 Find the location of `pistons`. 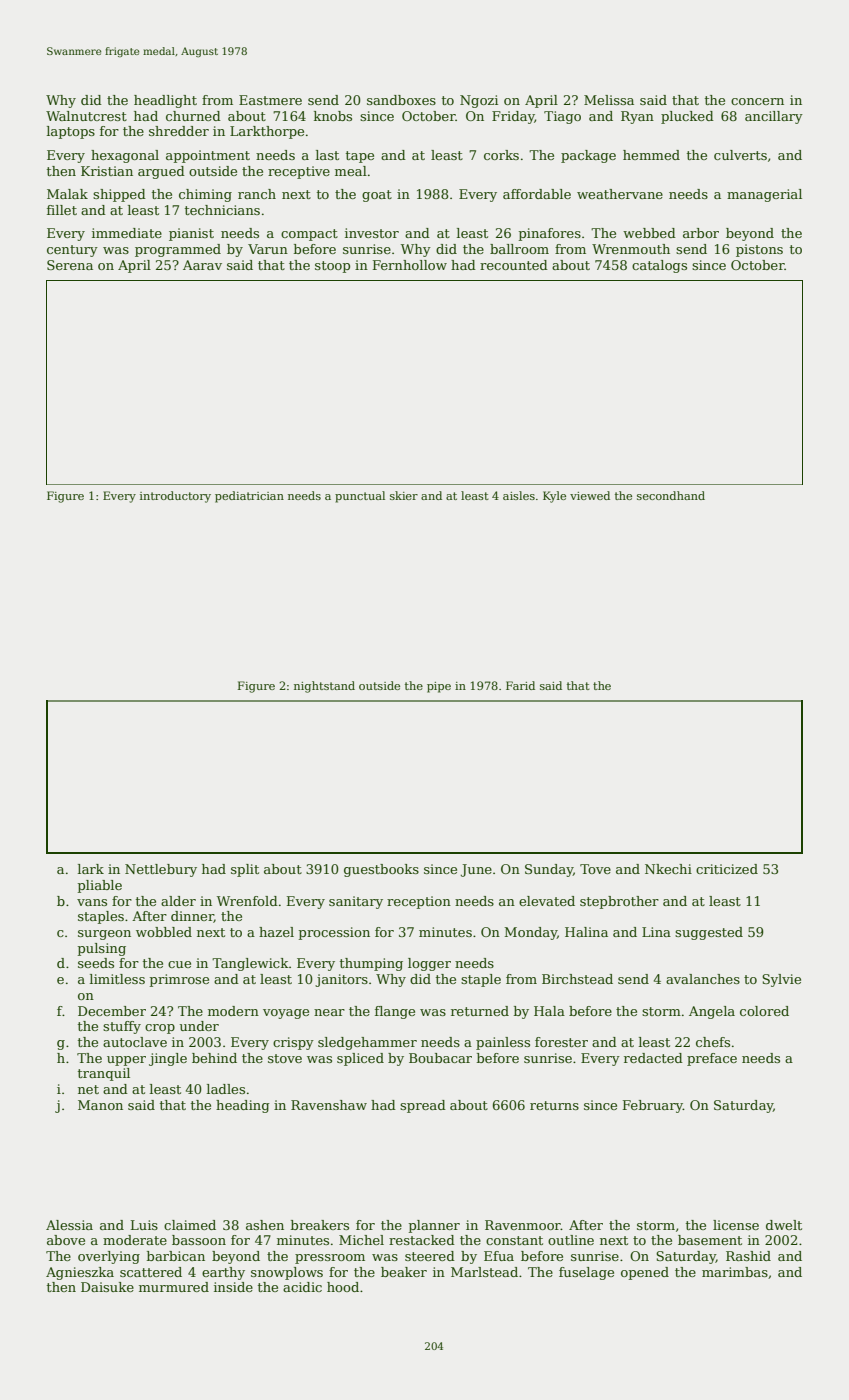

pistons is located at coordinates (759, 250).
